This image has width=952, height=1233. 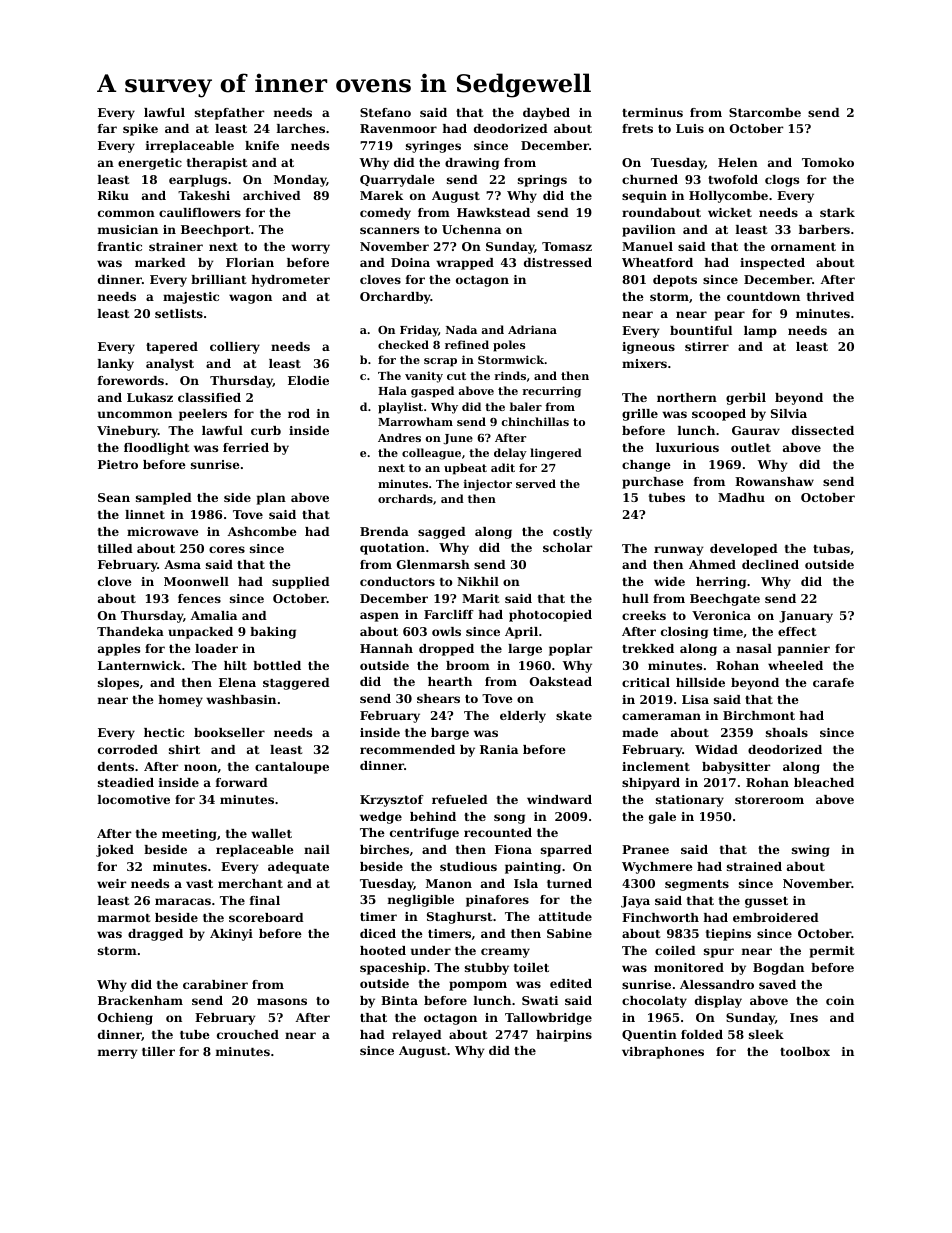 What do you see at coordinates (478, 581) in the image?
I see `Nikhil` at bounding box center [478, 581].
